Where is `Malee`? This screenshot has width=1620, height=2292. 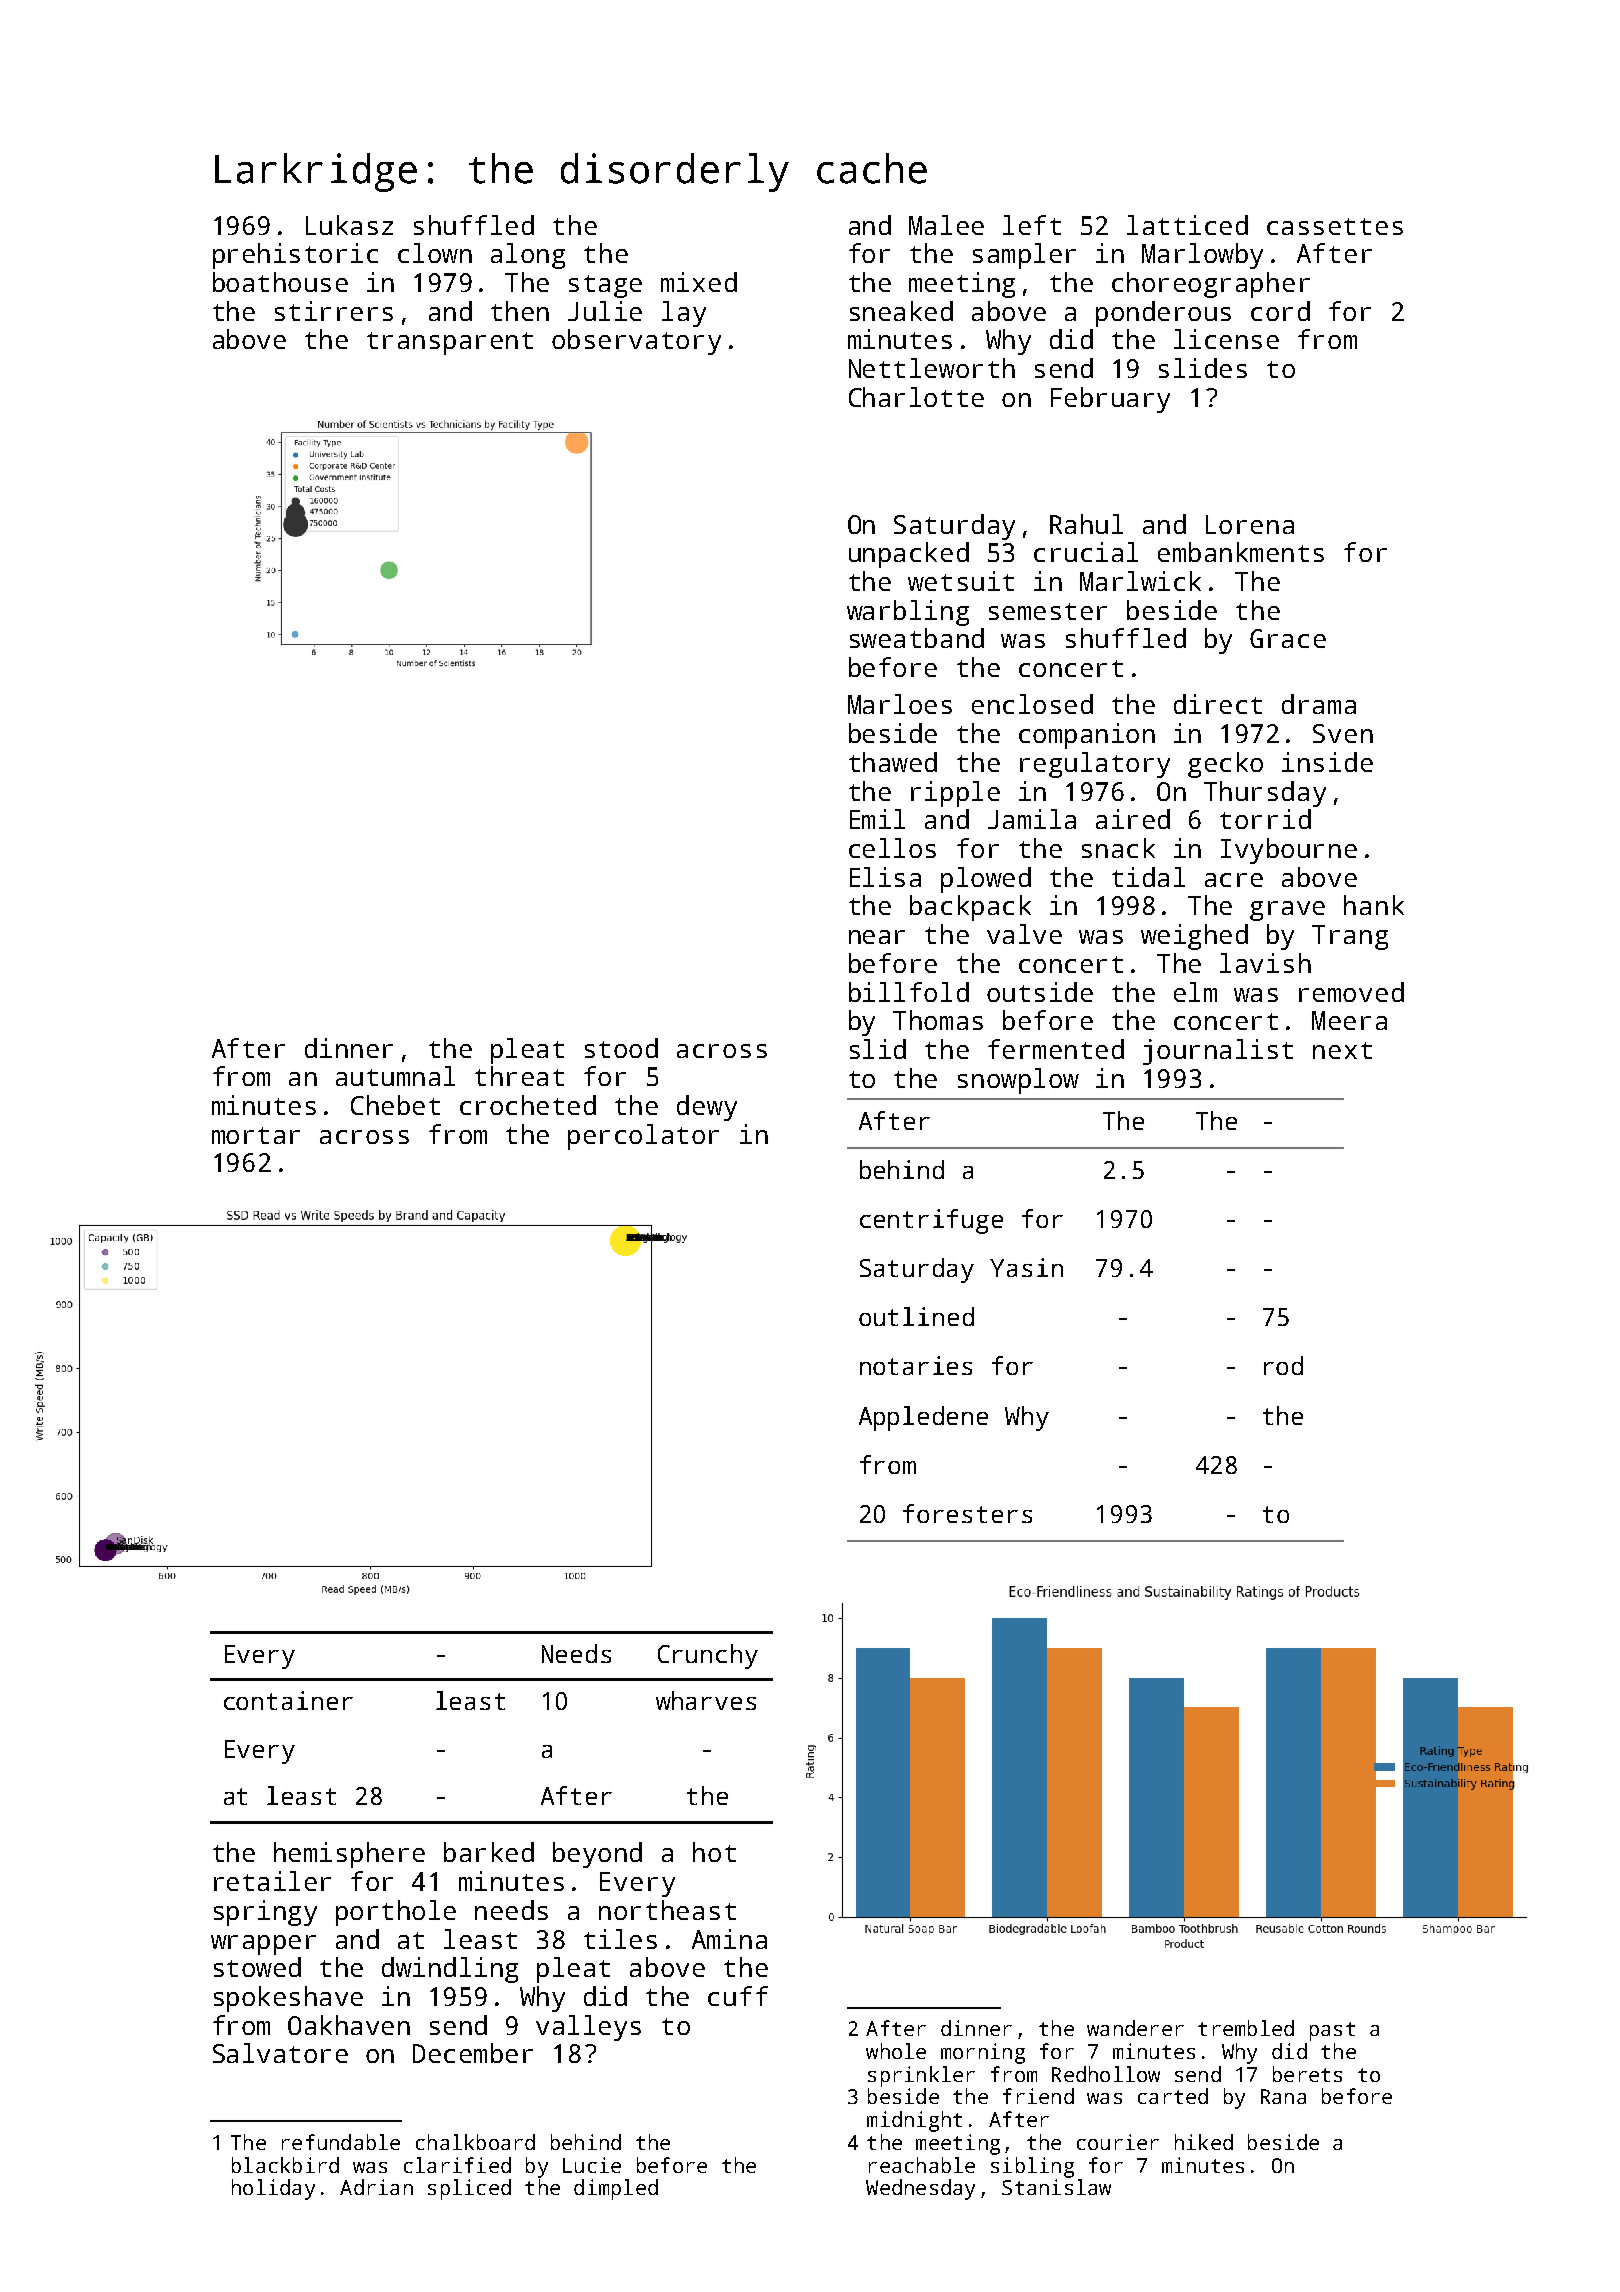 Malee is located at coordinates (946, 225).
